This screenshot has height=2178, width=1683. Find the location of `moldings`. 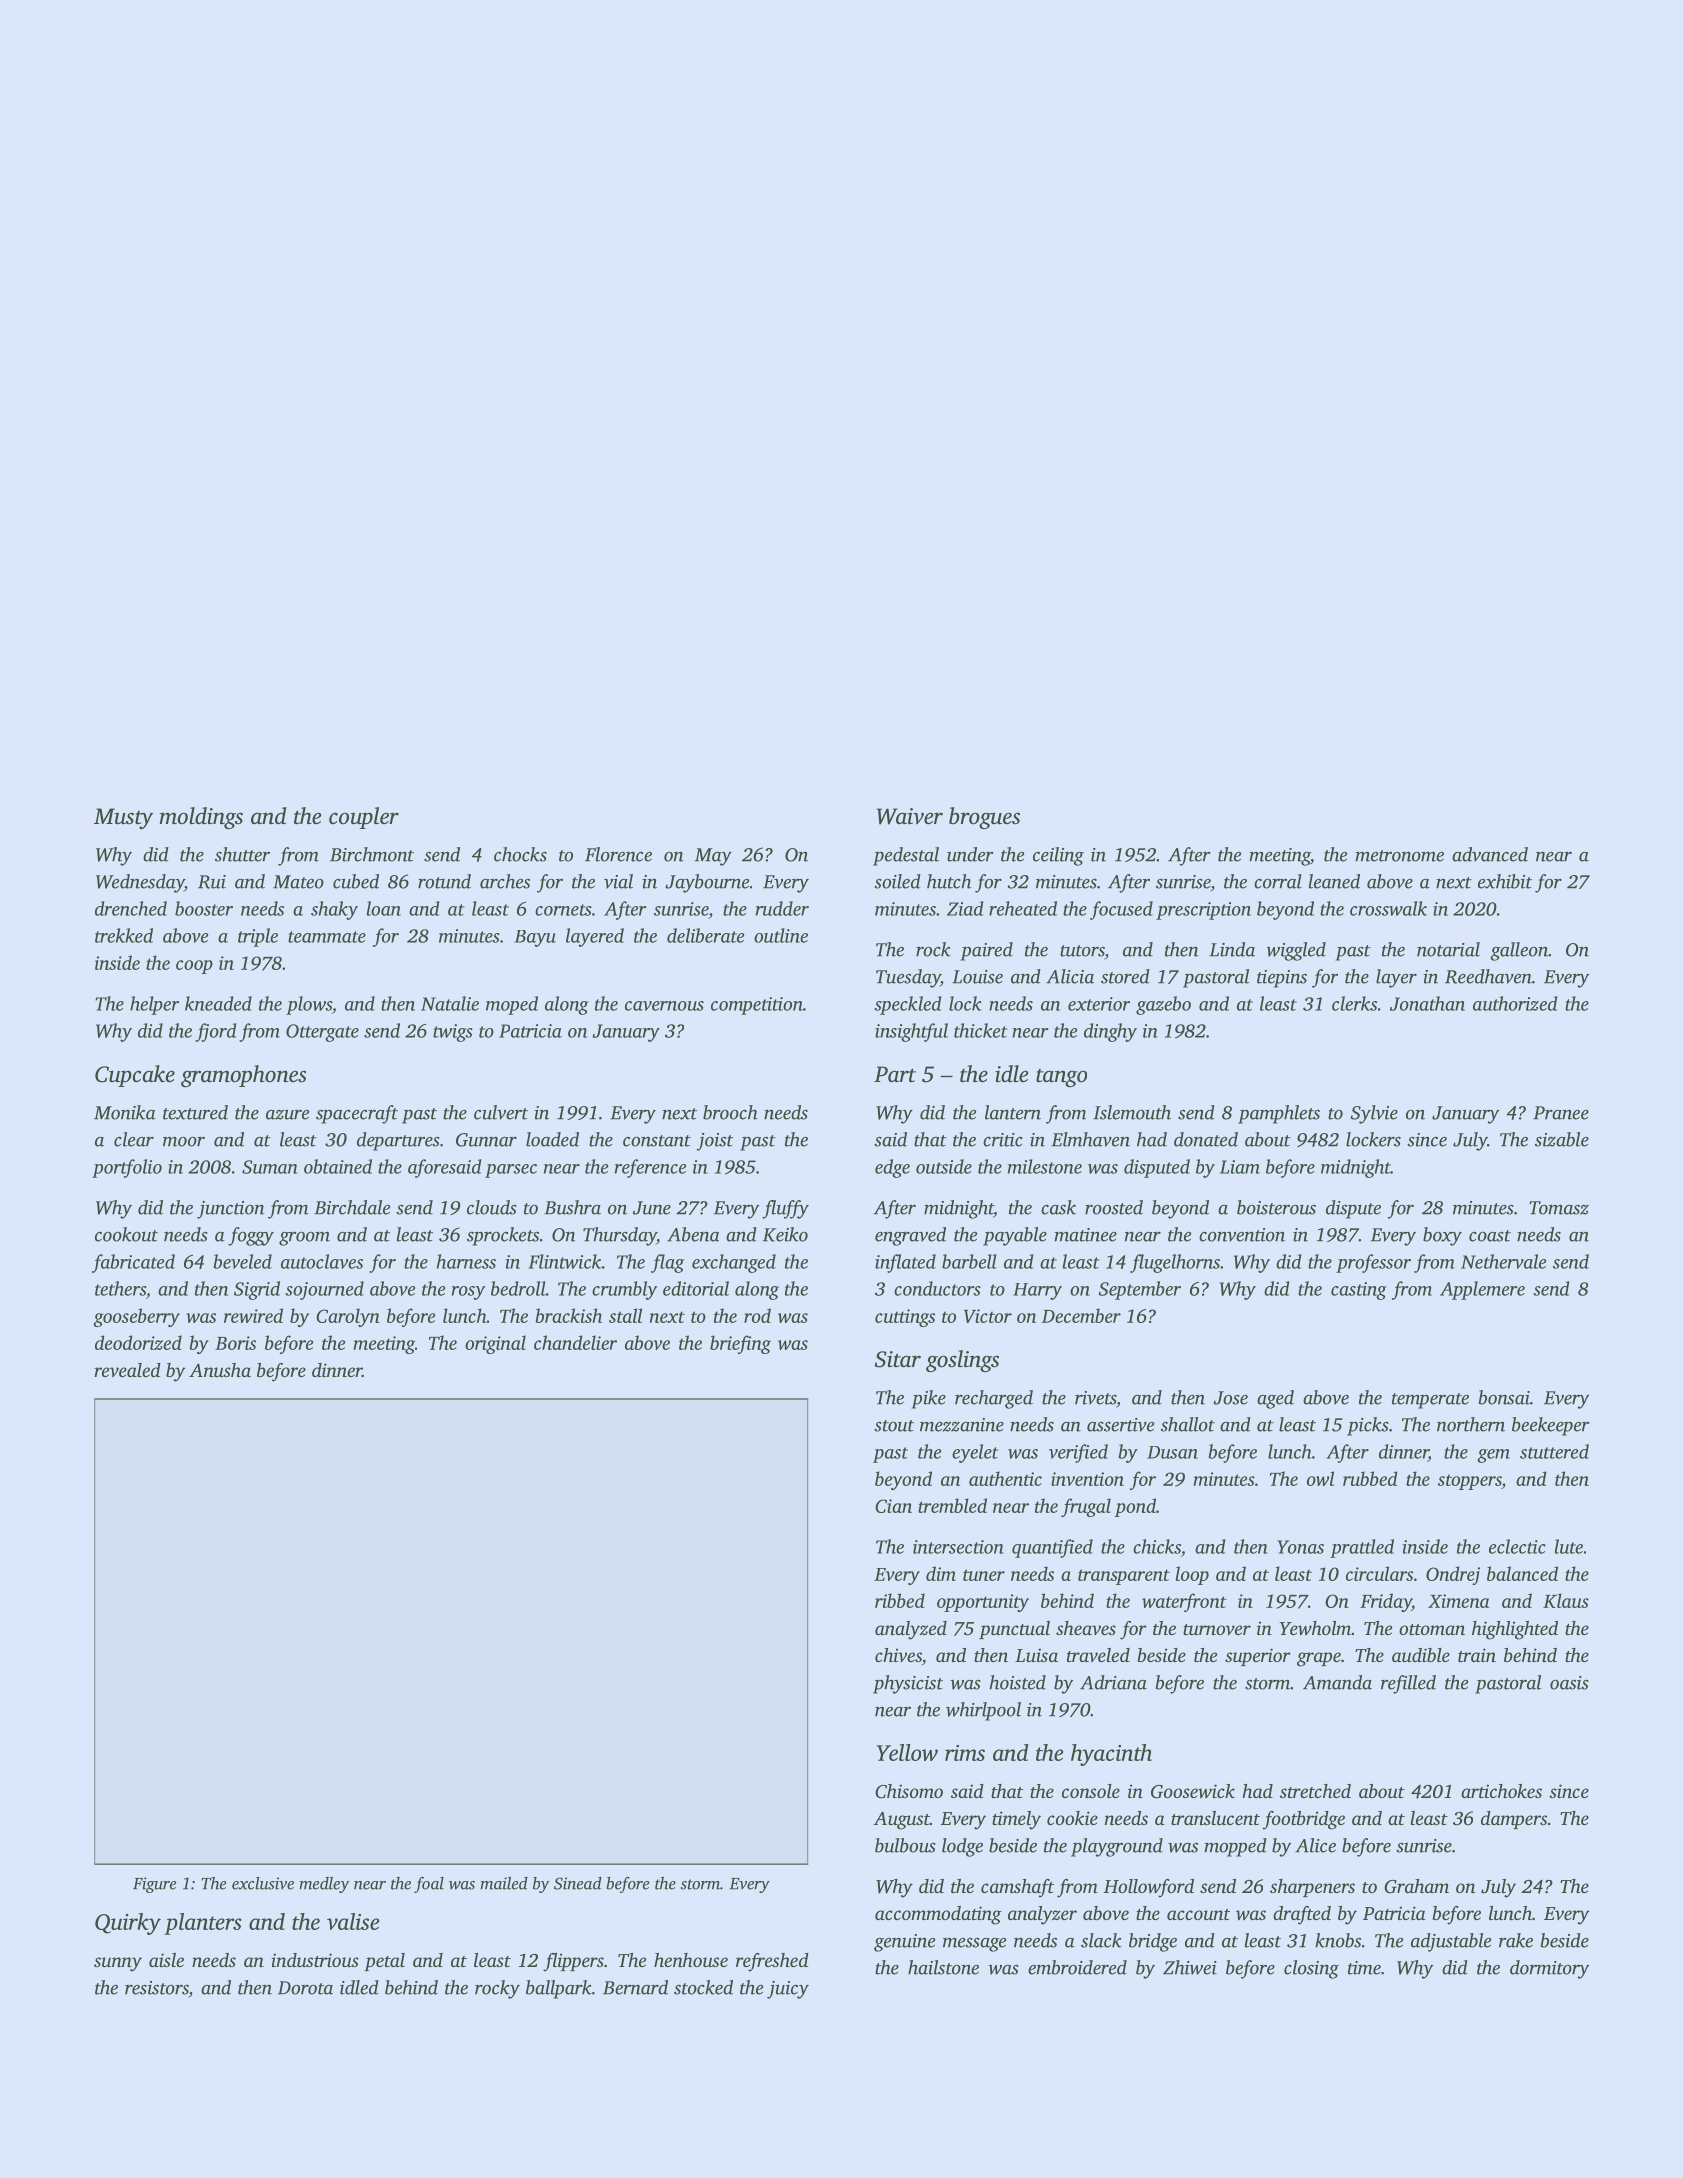

moldings is located at coordinates (201, 818).
